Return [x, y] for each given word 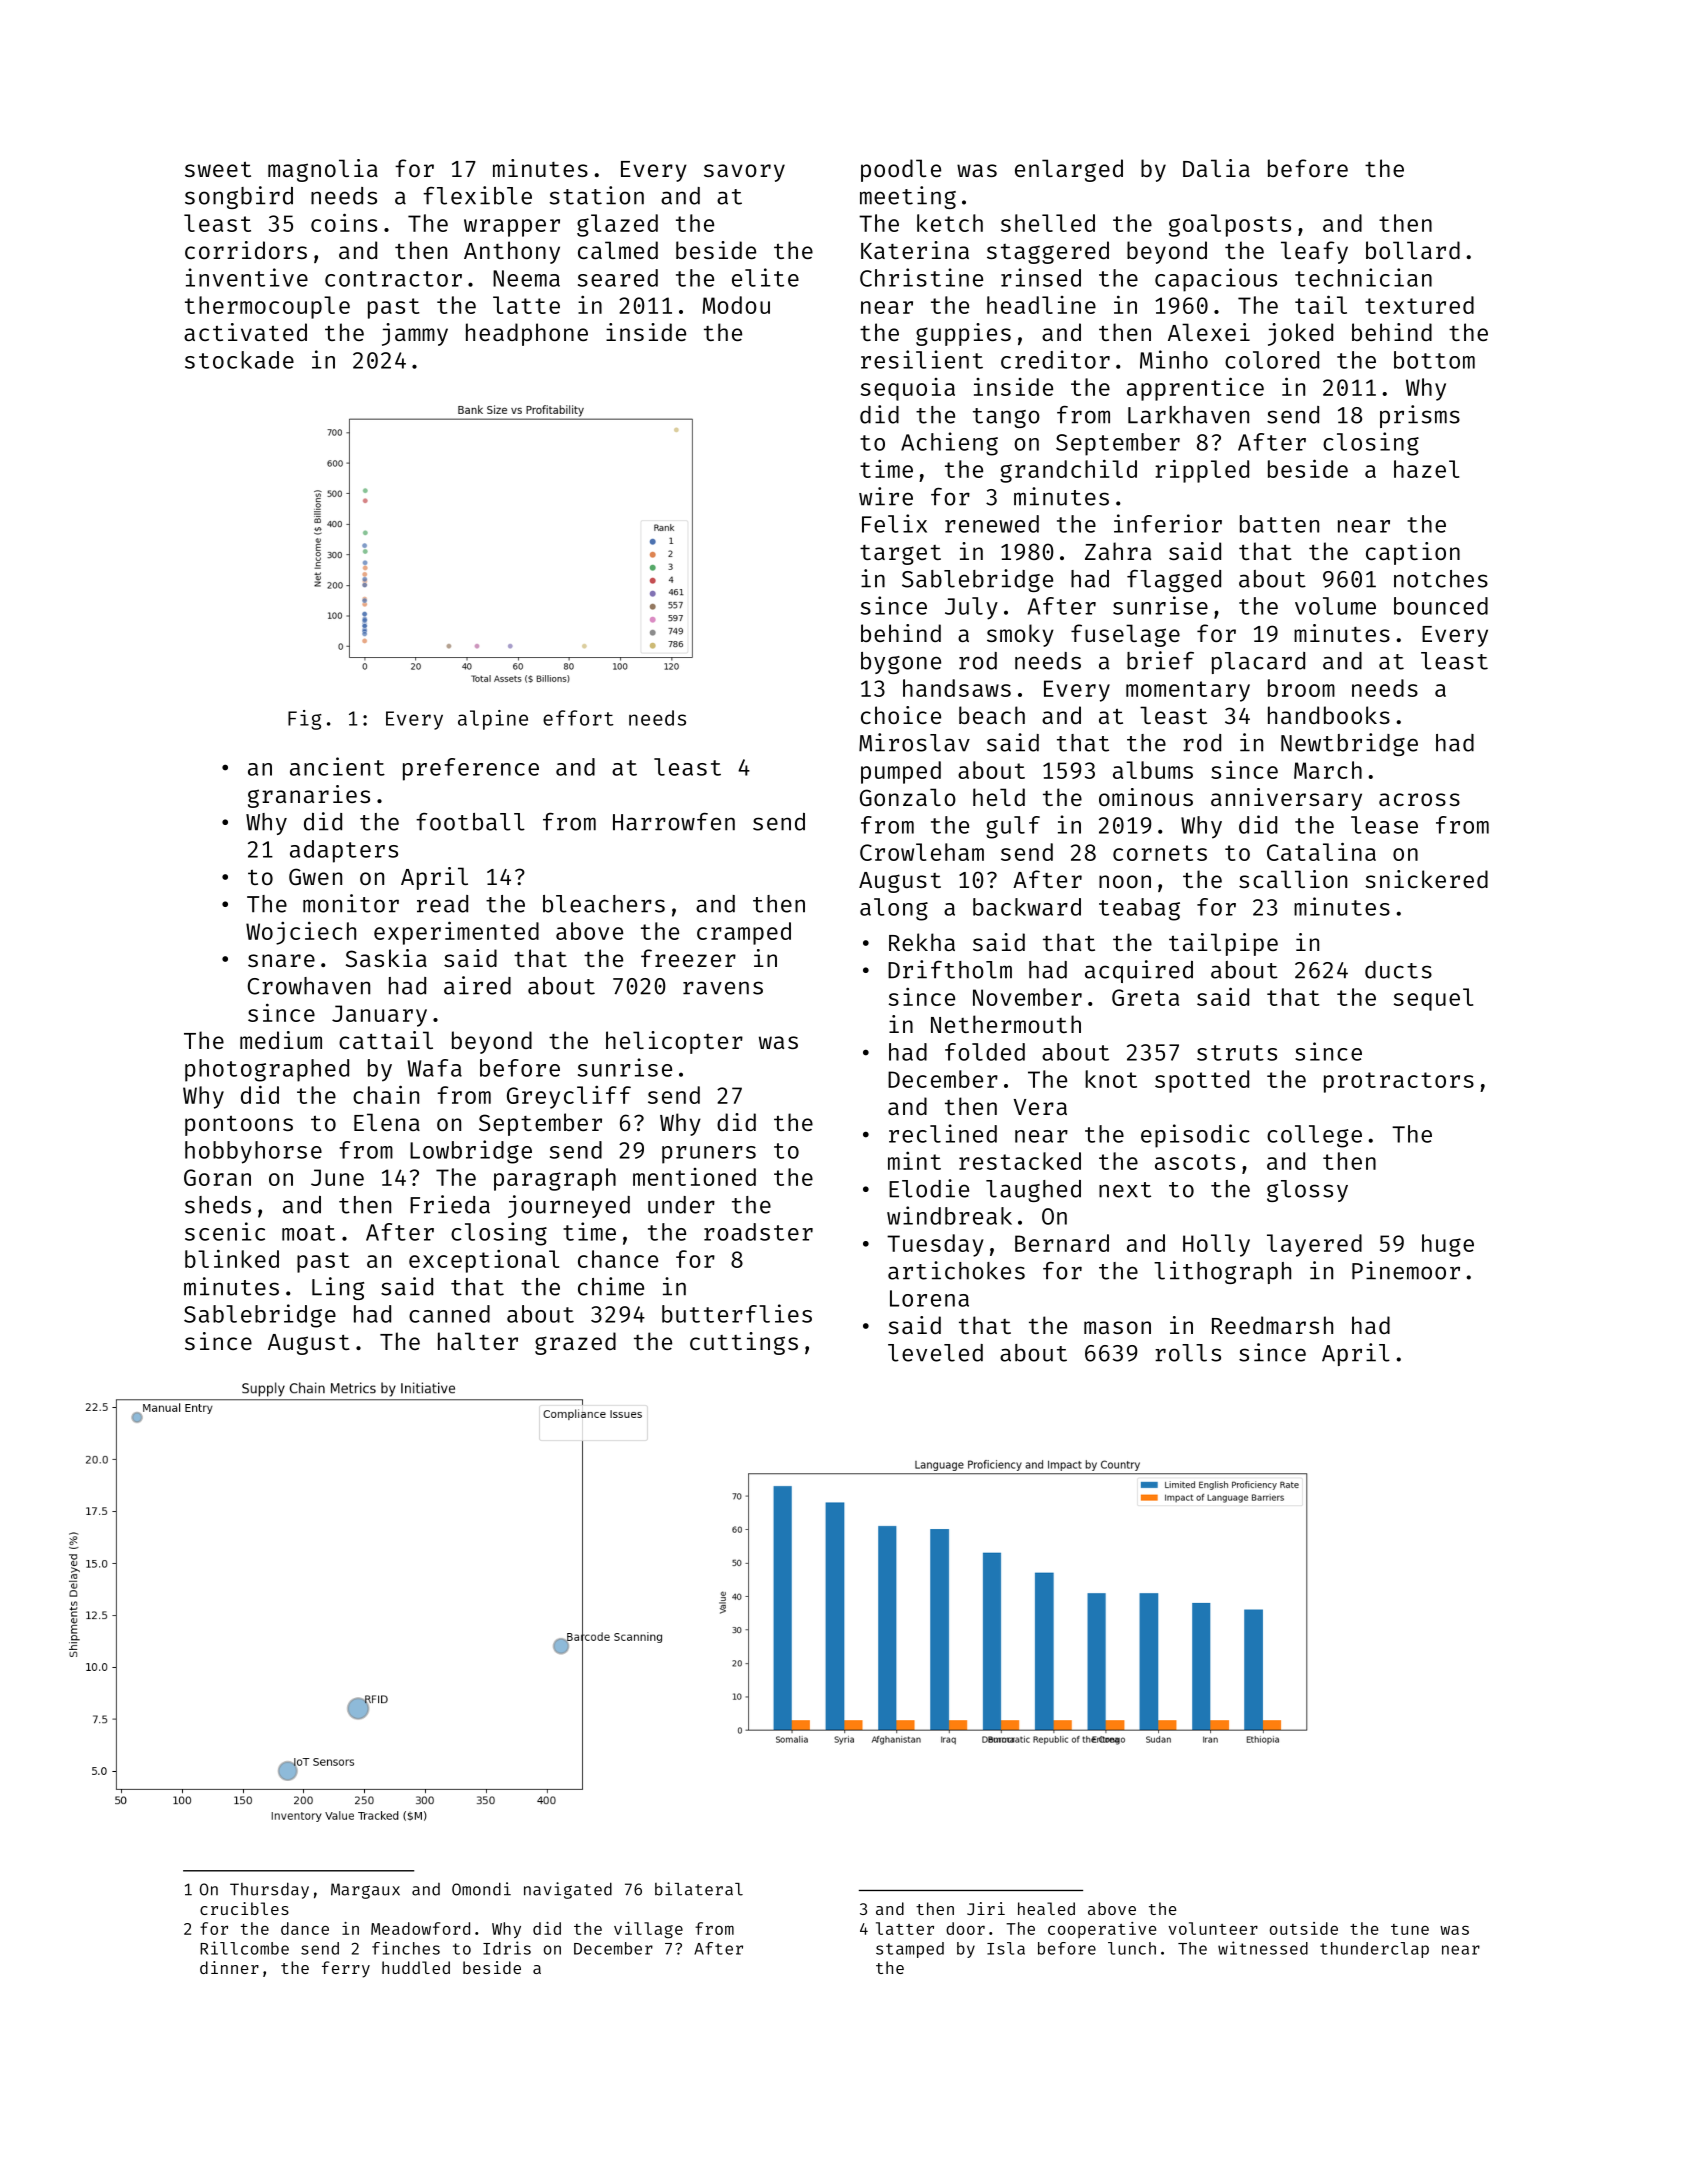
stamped [910, 1950]
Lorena [929, 1298]
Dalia [1216, 168]
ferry [346, 1969]
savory [744, 173]
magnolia [323, 170]
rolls [1188, 1353]
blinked [232, 1258]
